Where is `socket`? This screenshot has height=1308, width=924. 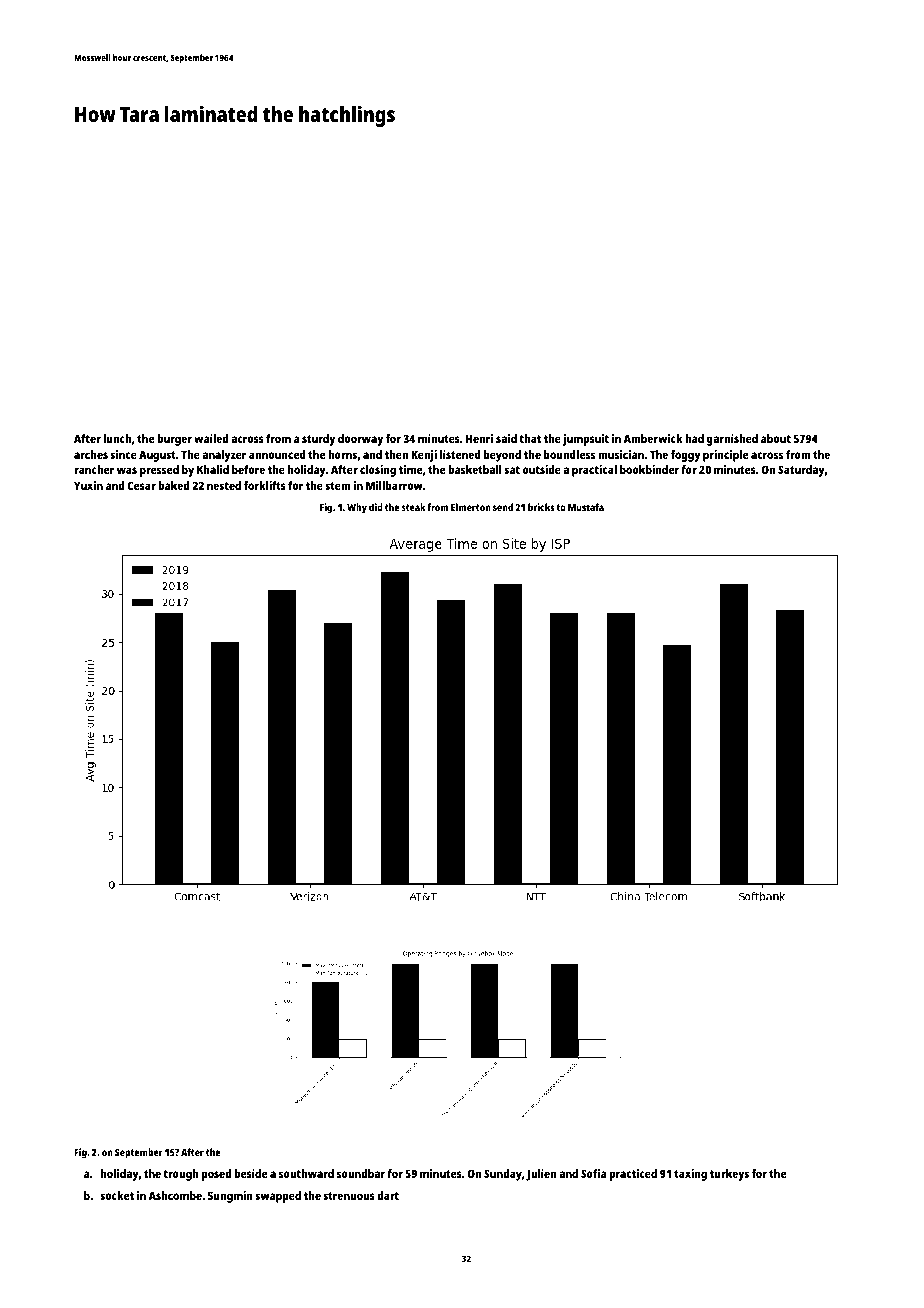 socket is located at coordinates (117, 1195).
